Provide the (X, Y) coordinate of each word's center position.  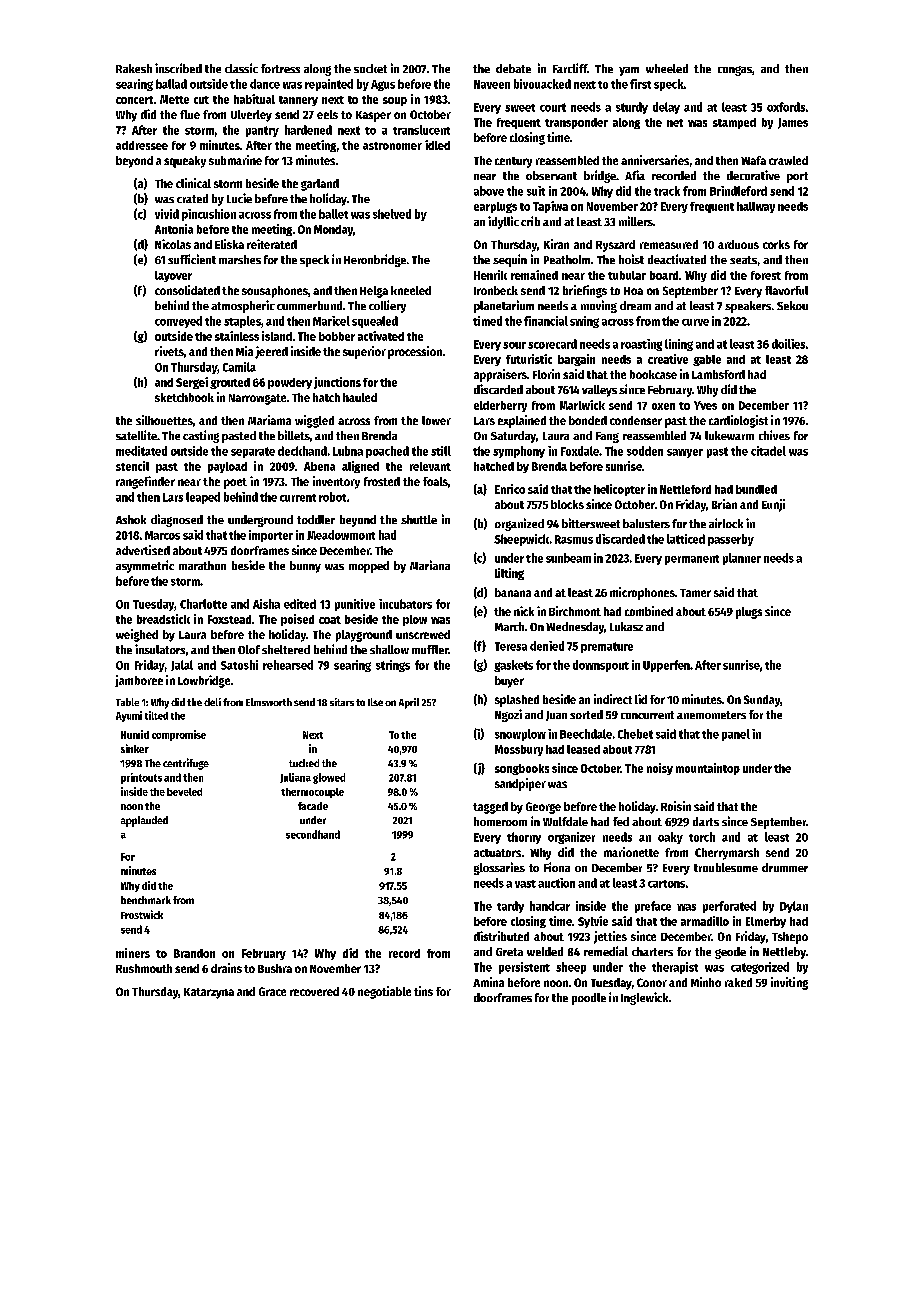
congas (735, 71)
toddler (316, 519)
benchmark (146, 900)
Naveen (492, 84)
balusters (646, 523)
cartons (666, 884)
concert (134, 100)
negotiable (384, 992)
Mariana (430, 565)
